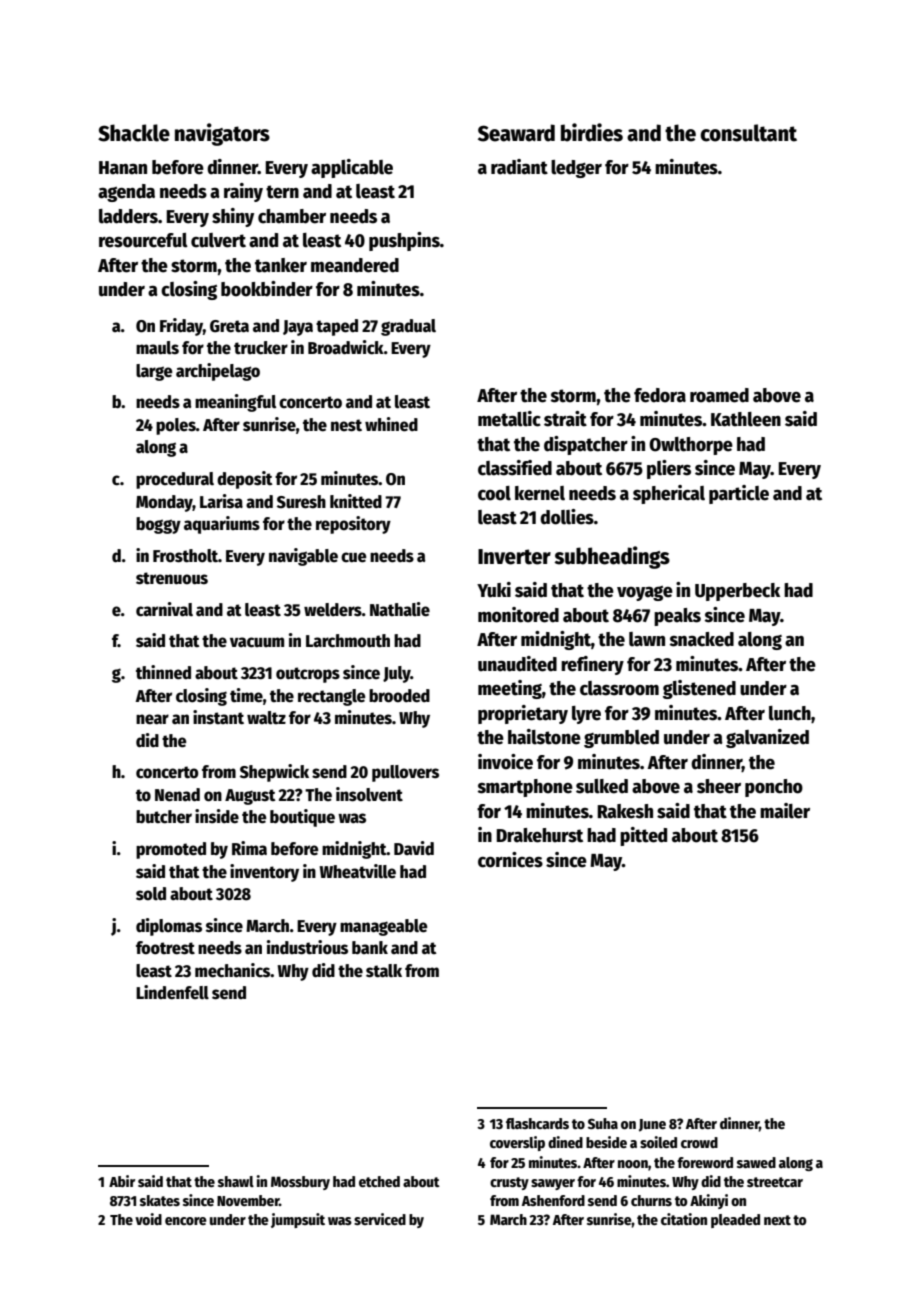  Describe the element at coordinates (660, 395) in the screenshot. I see `fedora` at that location.
